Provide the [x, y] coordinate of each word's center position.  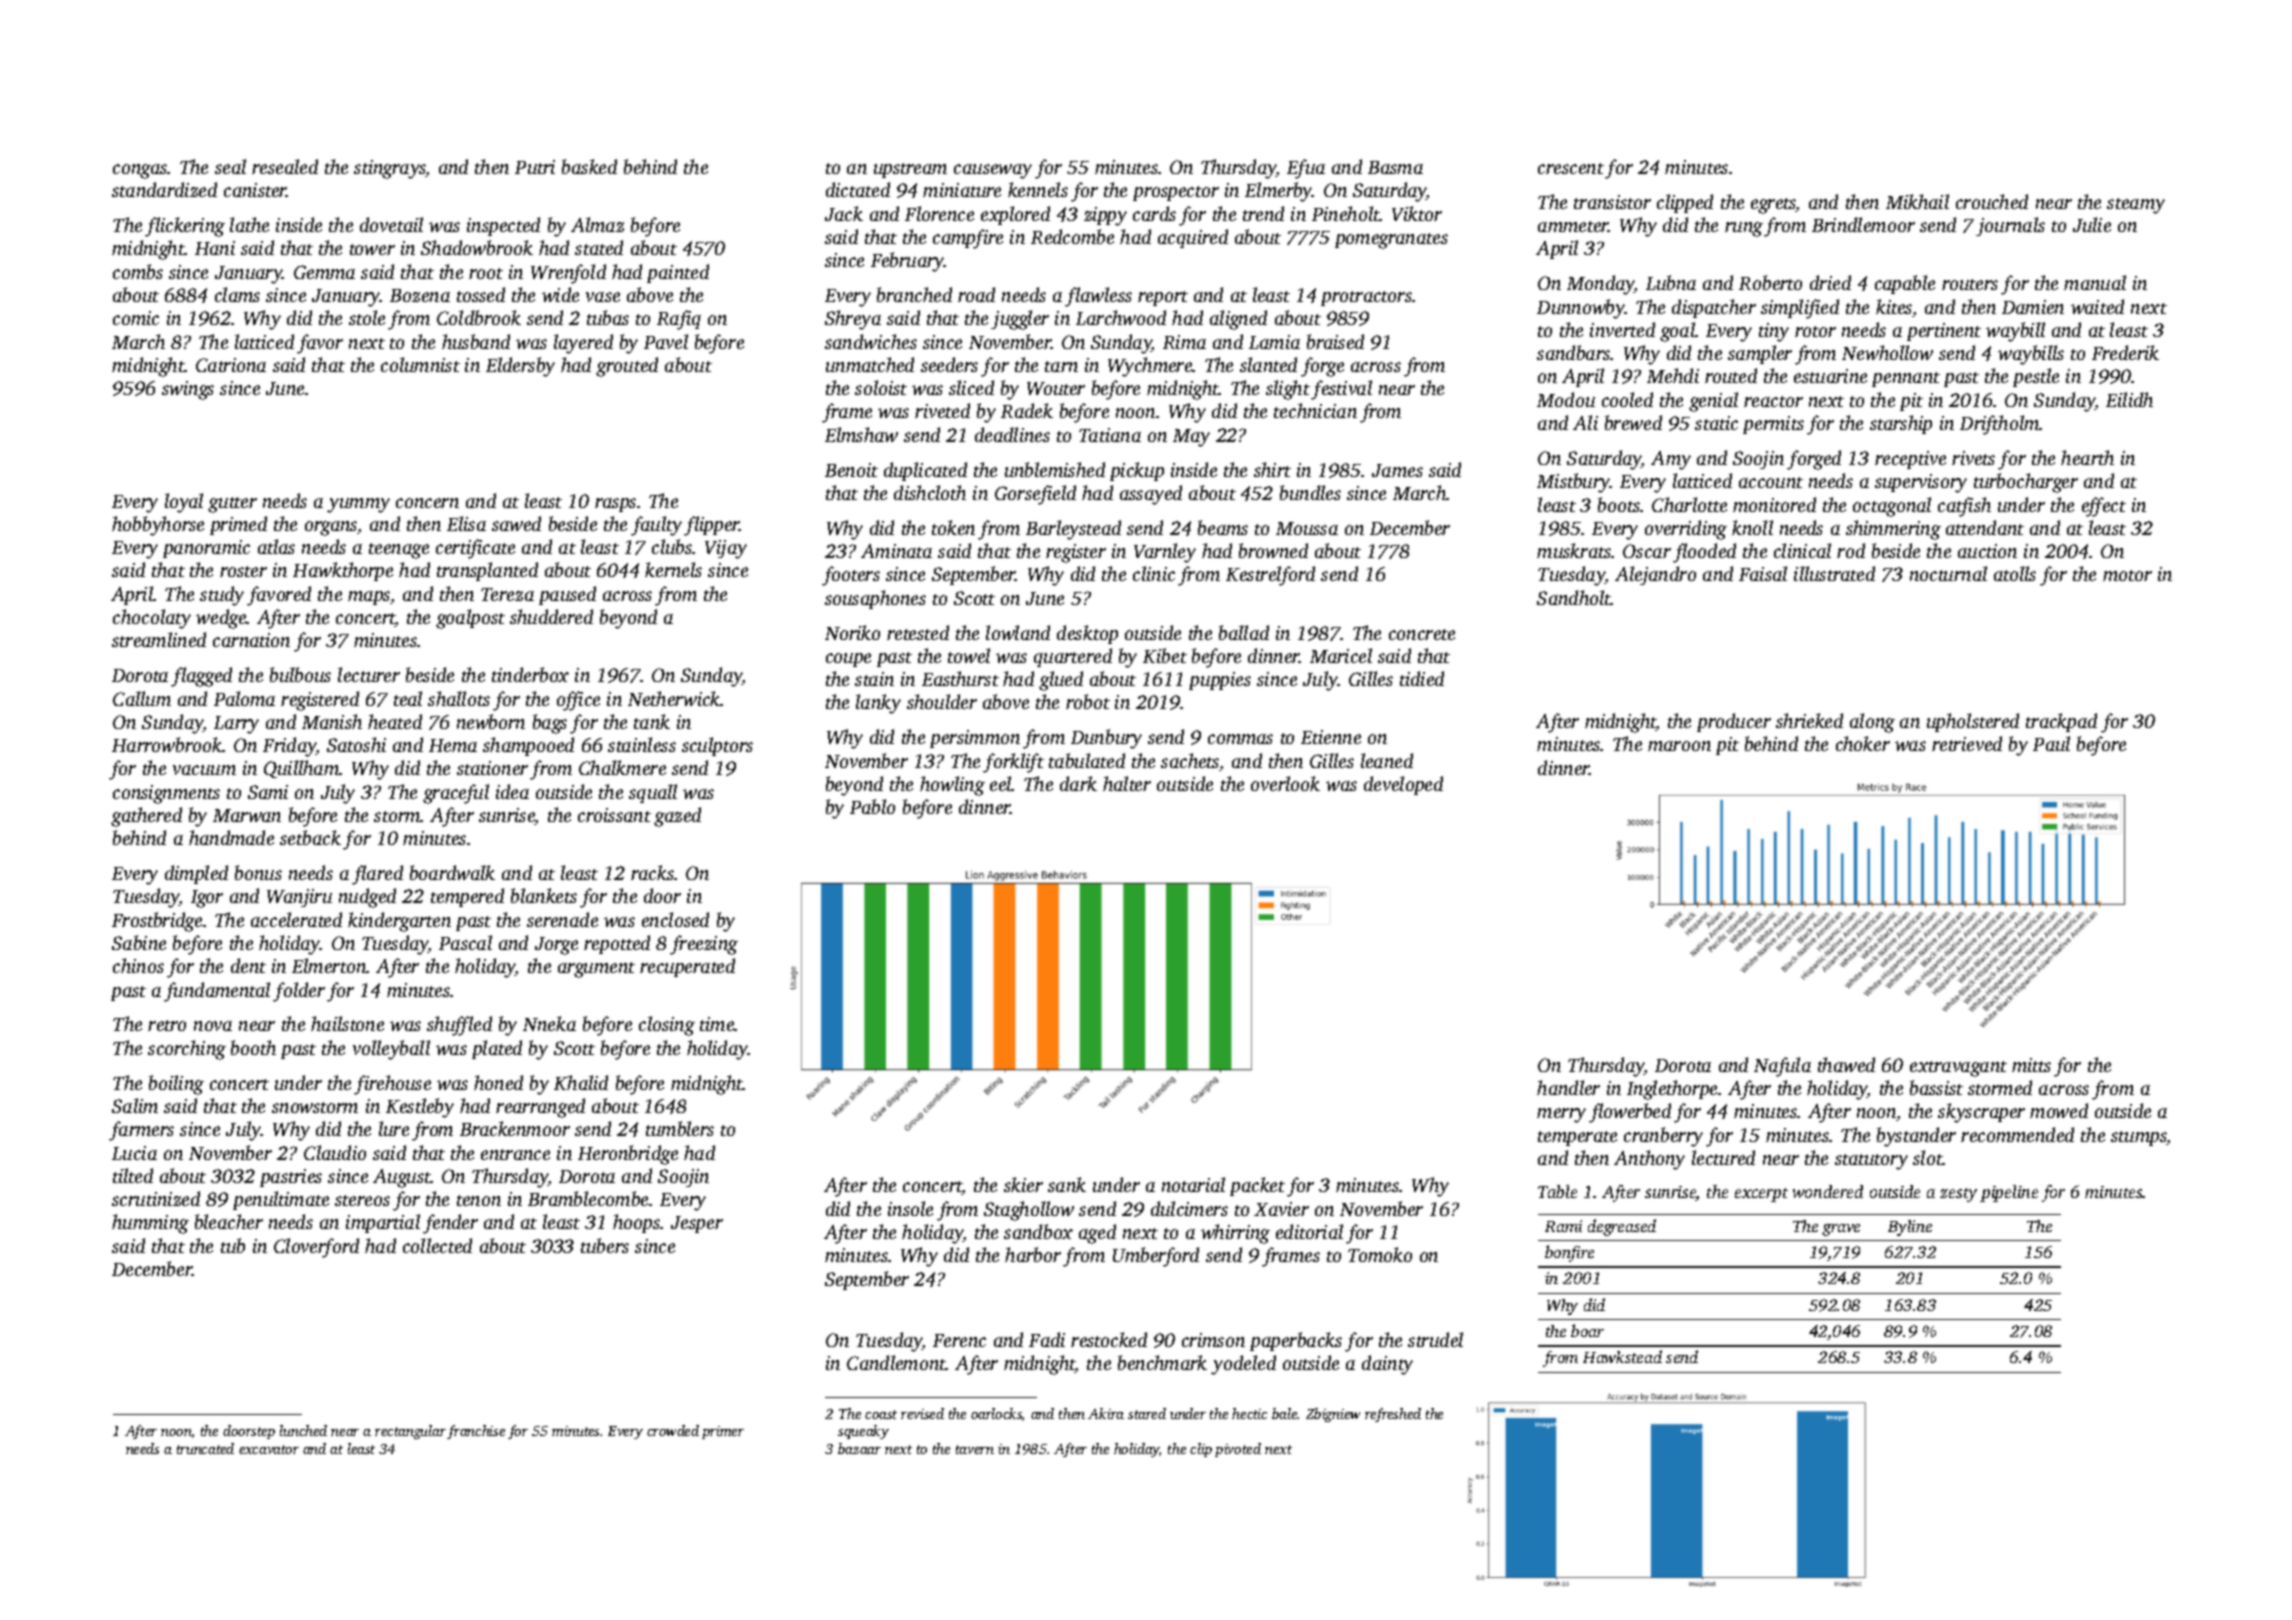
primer [723, 1432]
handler [1568, 1087]
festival [1341, 390]
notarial [1193, 1184]
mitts [2031, 1065]
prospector [1176, 193]
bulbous [300, 674]
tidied [1422, 678]
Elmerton [329, 965]
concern [427, 503]
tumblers [680, 1128]
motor [2127, 575]
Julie [2092, 224]
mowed [2059, 1110]
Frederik [2125, 352]
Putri [535, 167]
